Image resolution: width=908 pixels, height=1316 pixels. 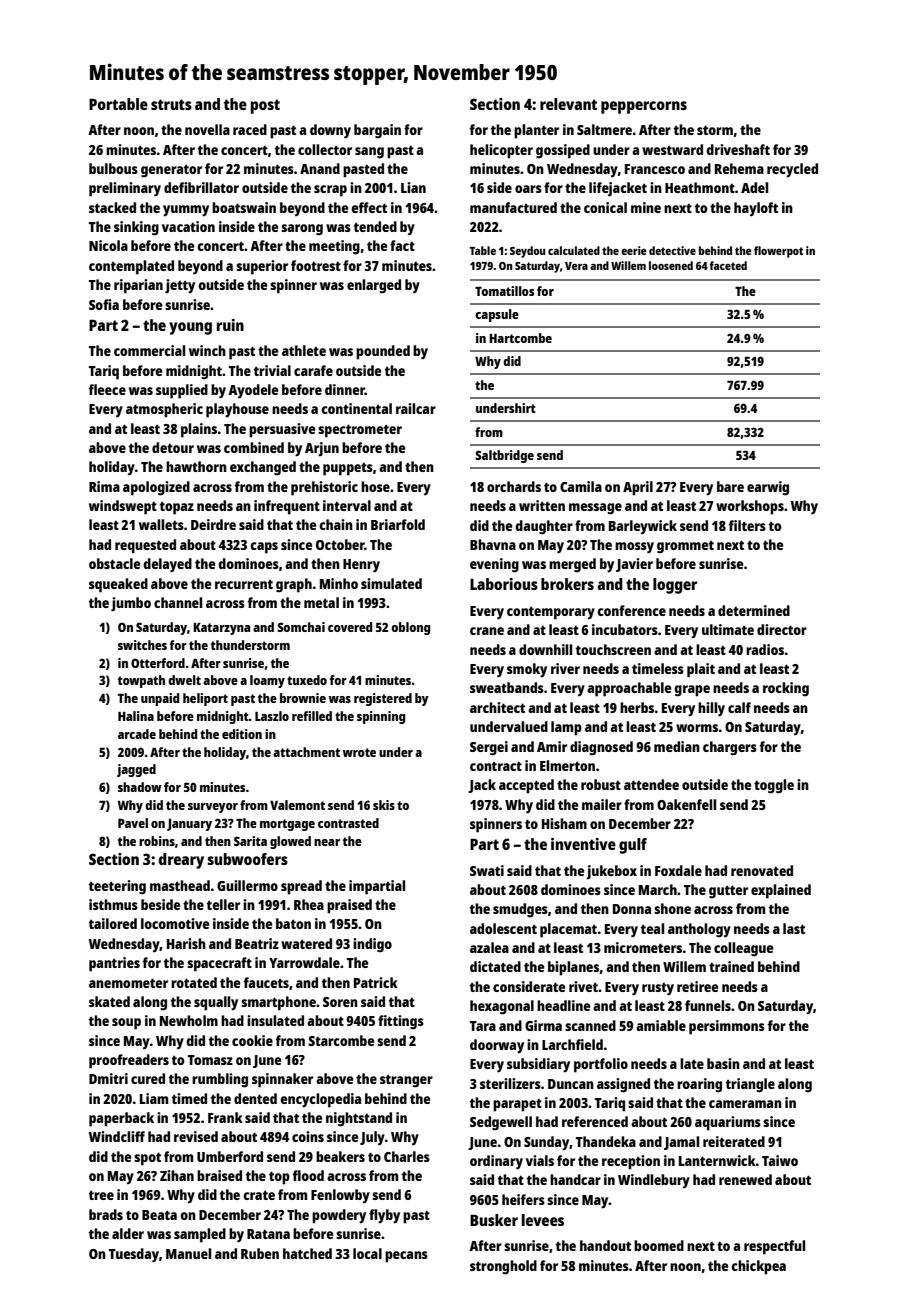 I want to click on earwig, so click(x=768, y=488).
